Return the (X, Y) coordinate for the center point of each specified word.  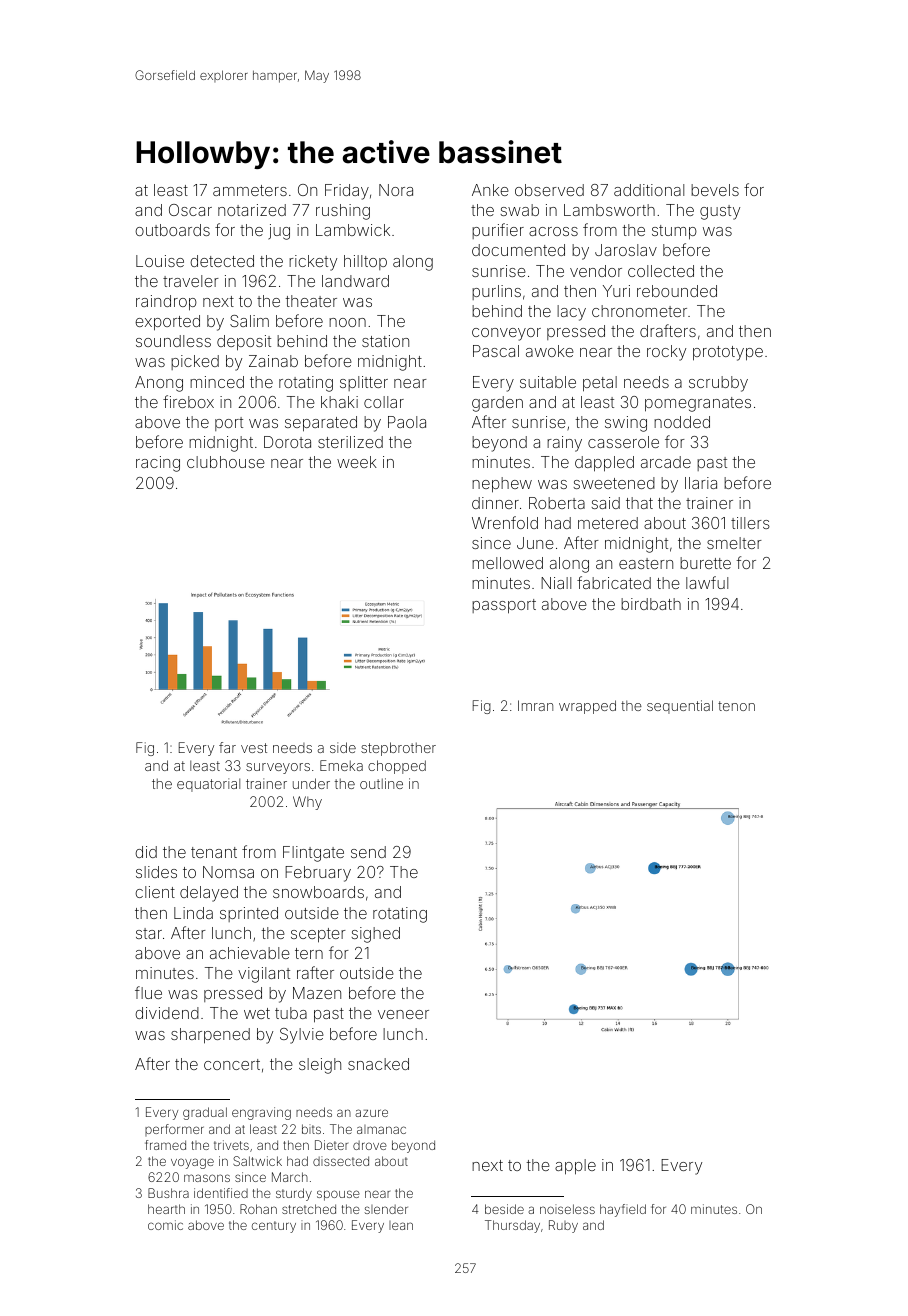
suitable (548, 382)
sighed (375, 935)
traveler (191, 281)
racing (158, 464)
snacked (378, 1064)
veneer (403, 1014)
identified (221, 1193)
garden (497, 404)
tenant (214, 852)
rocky (666, 353)
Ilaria (701, 483)
